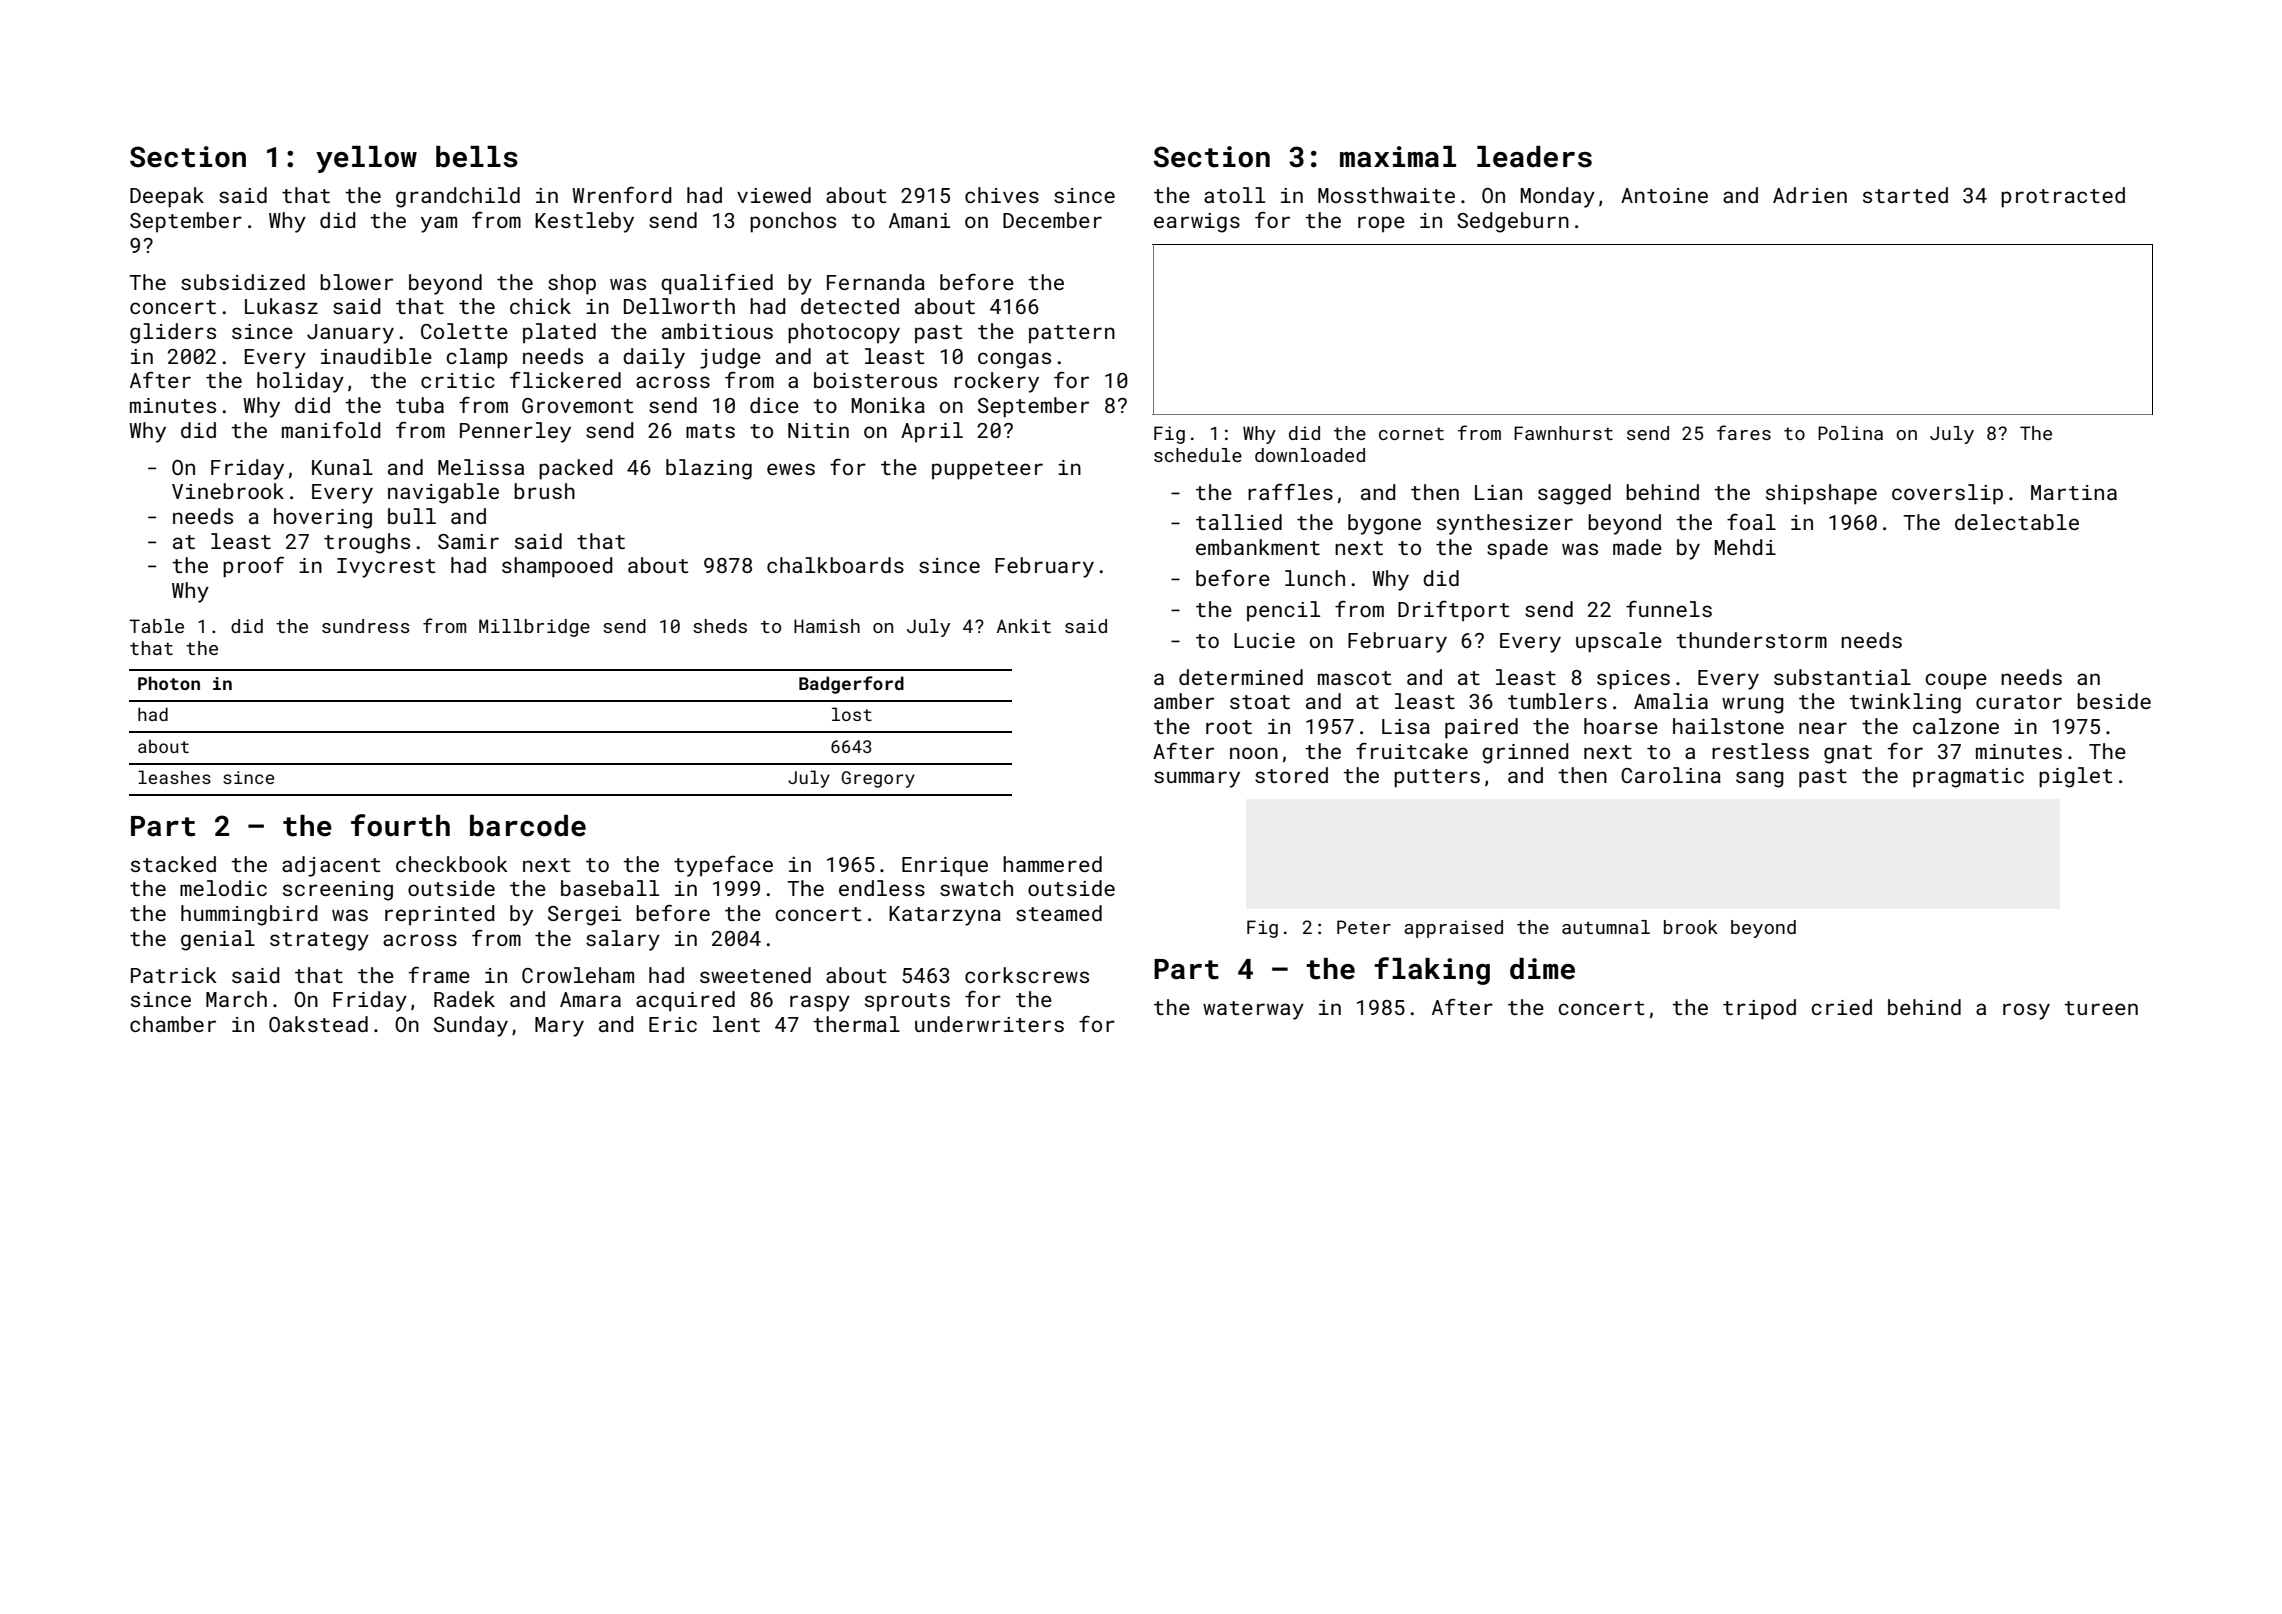 The image size is (2282, 1614). I want to click on Mehdi, so click(1745, 547).
